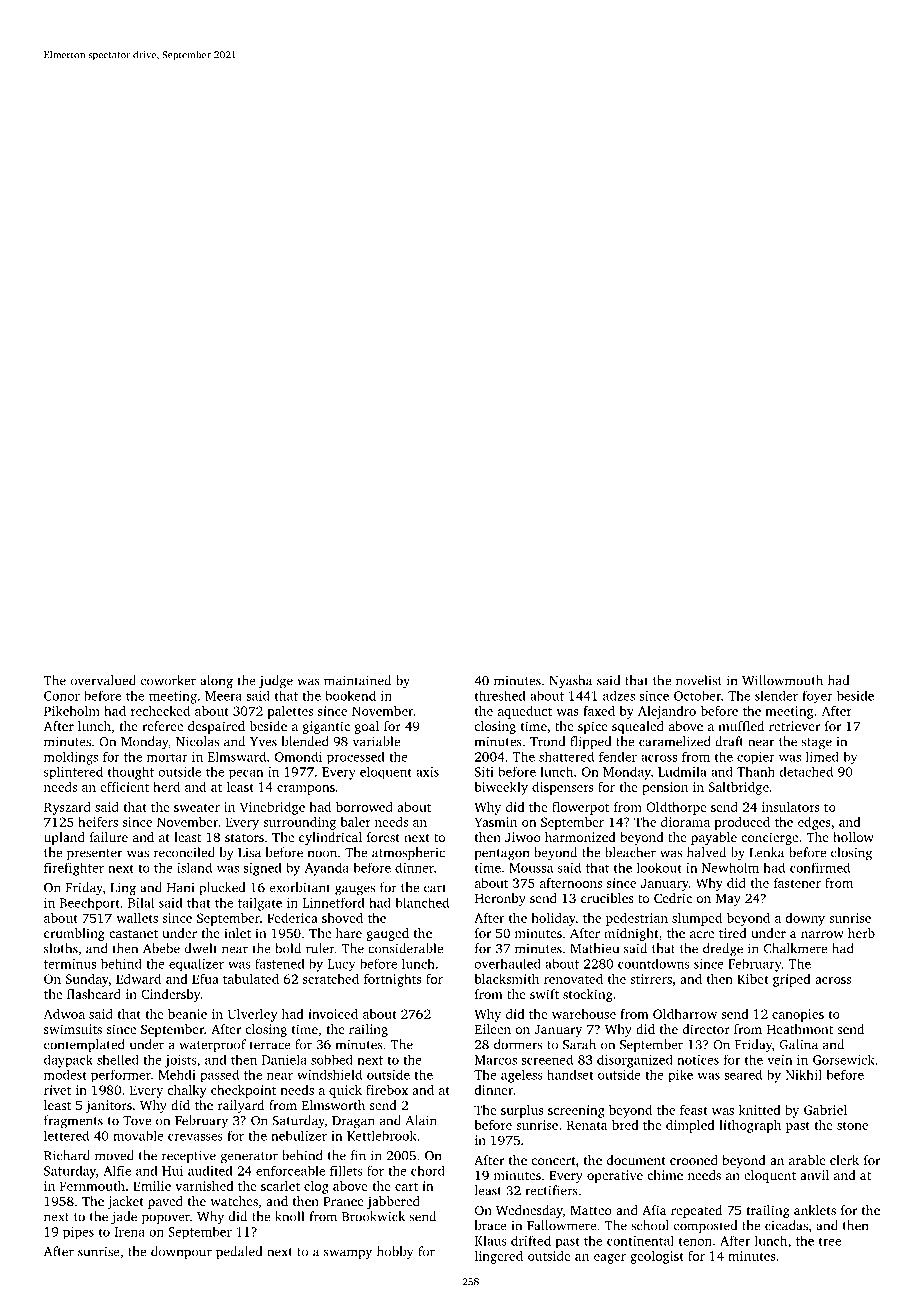 The height and width of the screenshot is (1308, 924). I want to click on clerk, so click(844, 1160).
